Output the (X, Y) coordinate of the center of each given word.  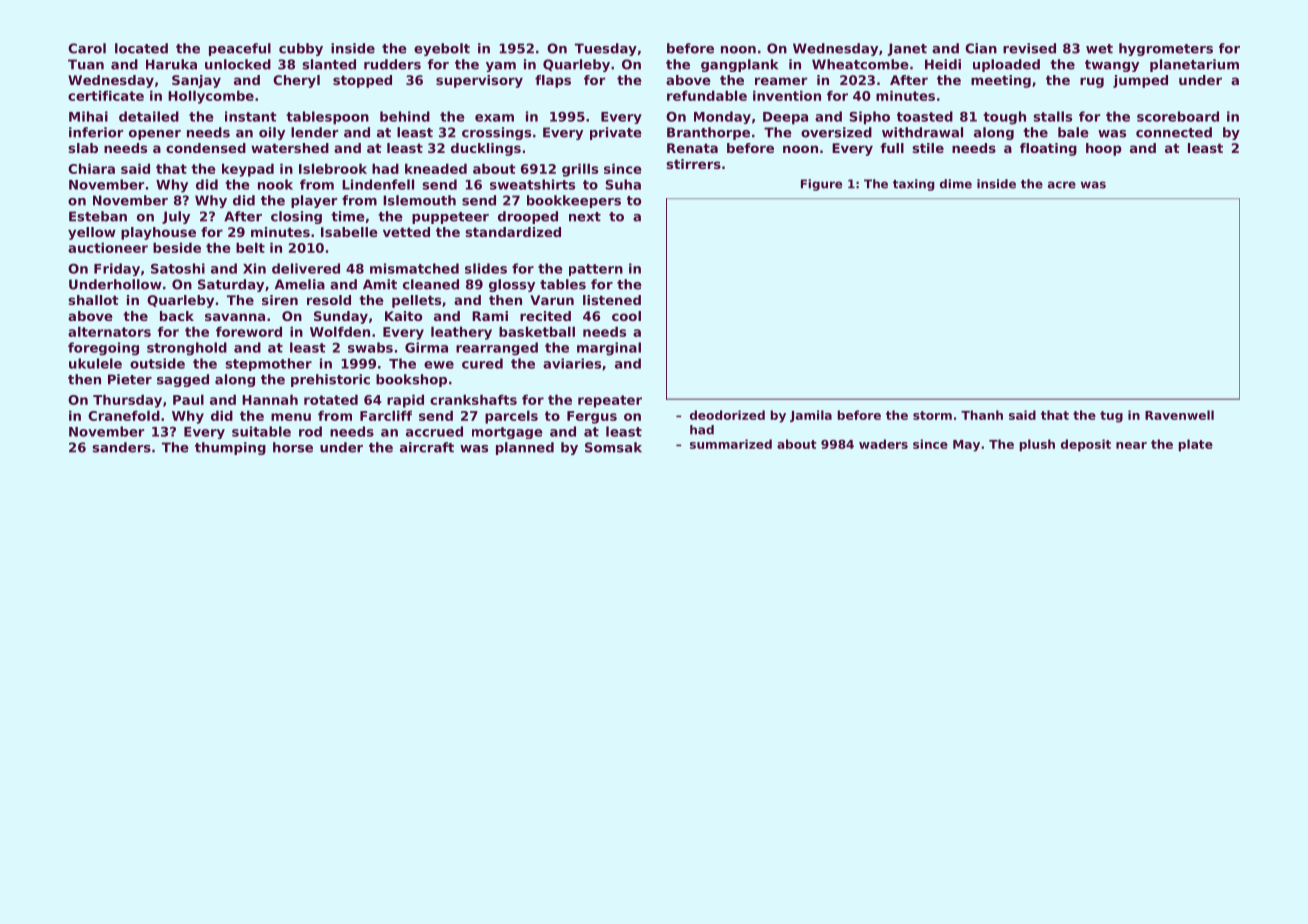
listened (612, 300)
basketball (537, 331)
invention (787, 95)
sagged (183, 380)
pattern (596, 270)
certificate (106, 95)
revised (1029, 48)
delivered (306, 268)
